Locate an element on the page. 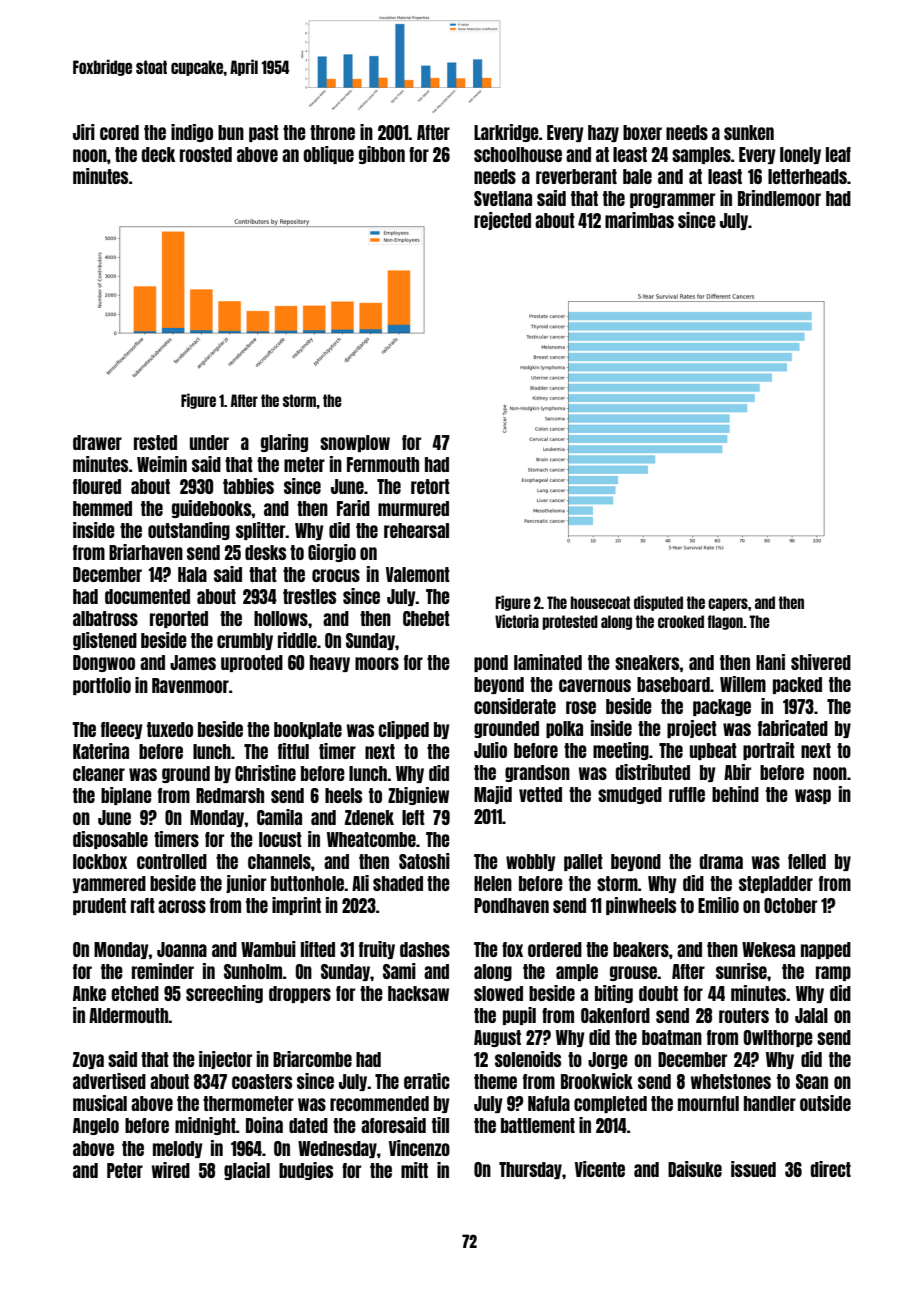  boxer is located at coordinates (642, 132).
